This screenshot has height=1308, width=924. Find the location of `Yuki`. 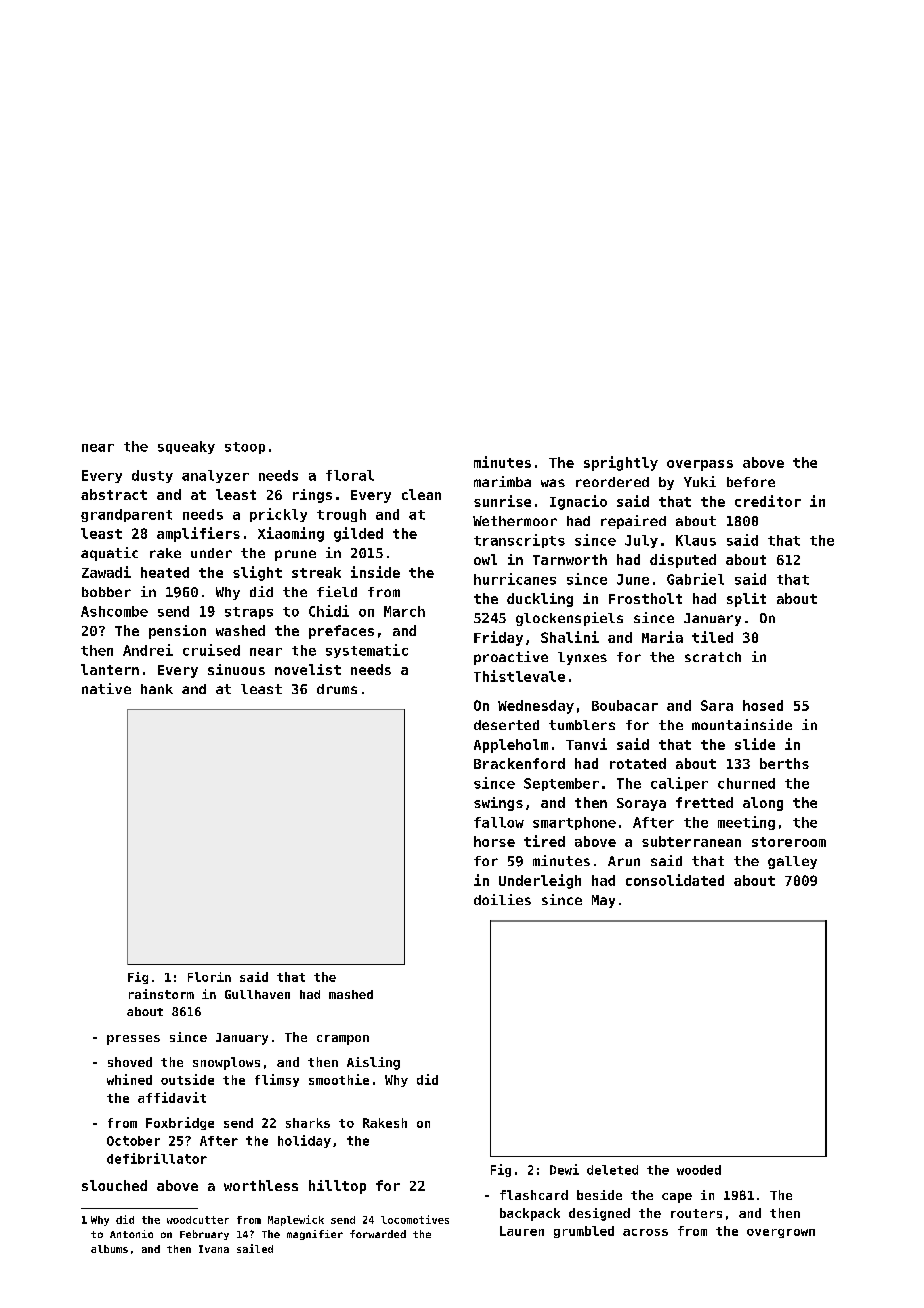

Yuki is located at coordinates (700, 481).
